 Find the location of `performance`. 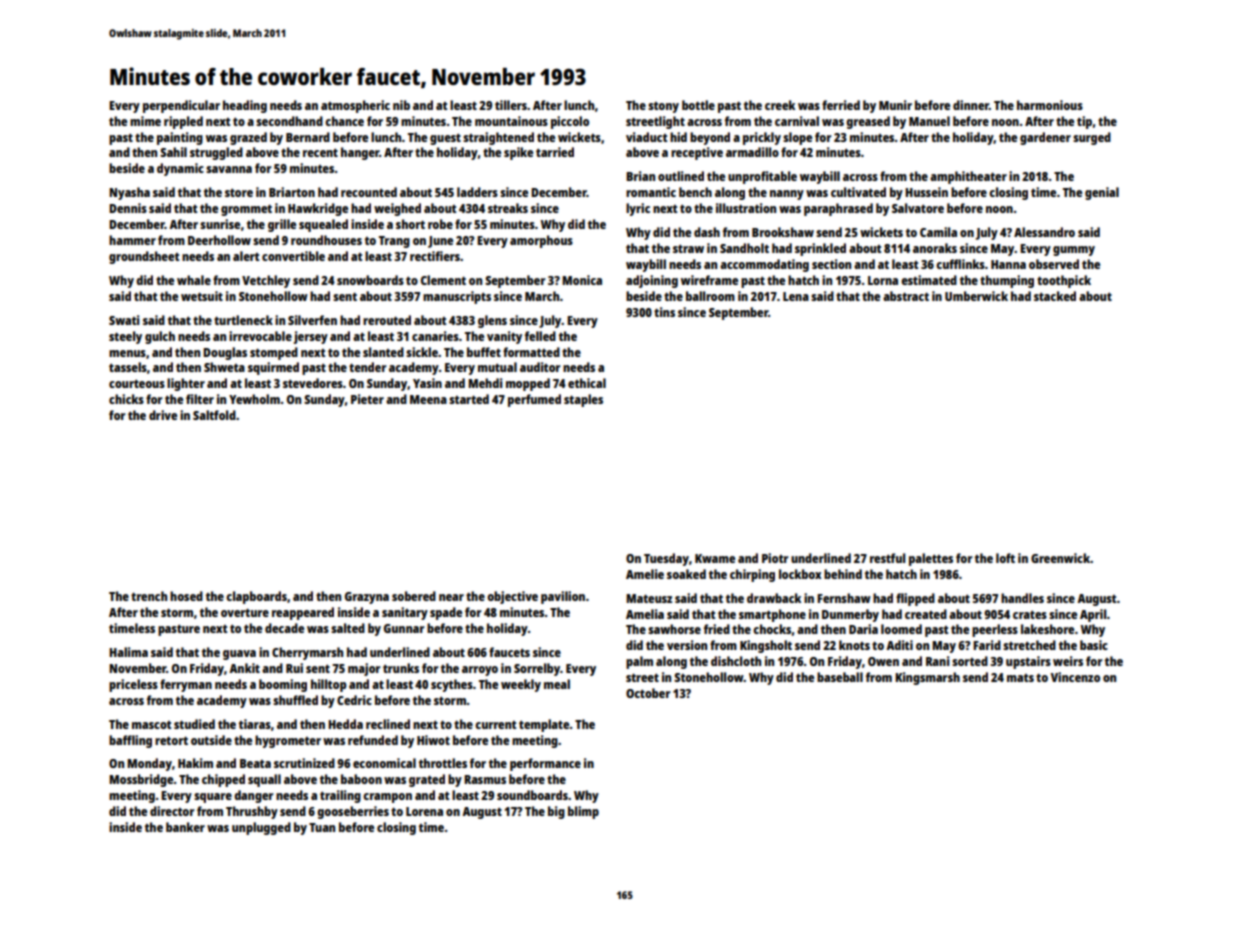

performance is located at coordinates (545, 764).
